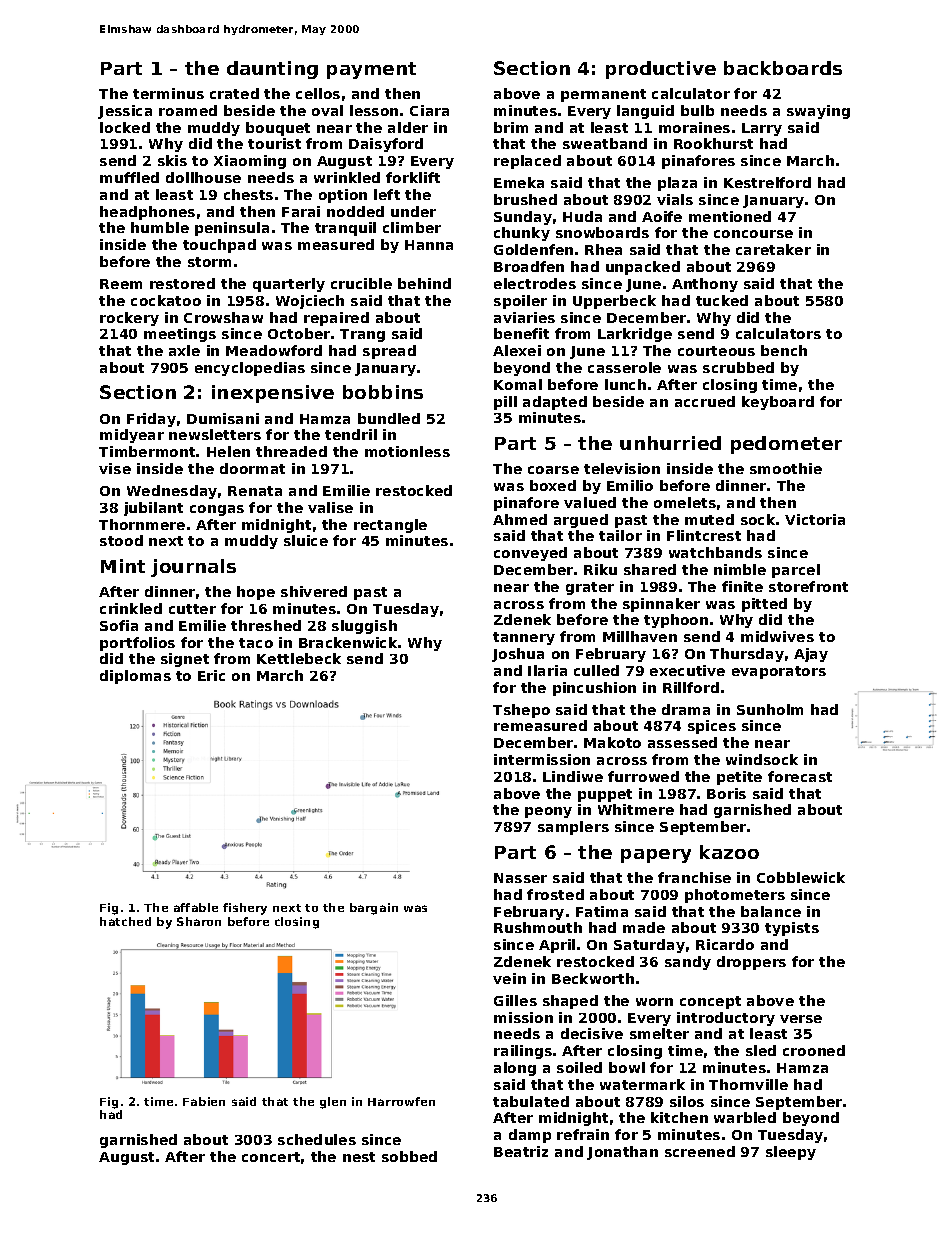  Describe the element at coordinates (767, 182) in the screenshot. I see `Kestrelford` at that location.
